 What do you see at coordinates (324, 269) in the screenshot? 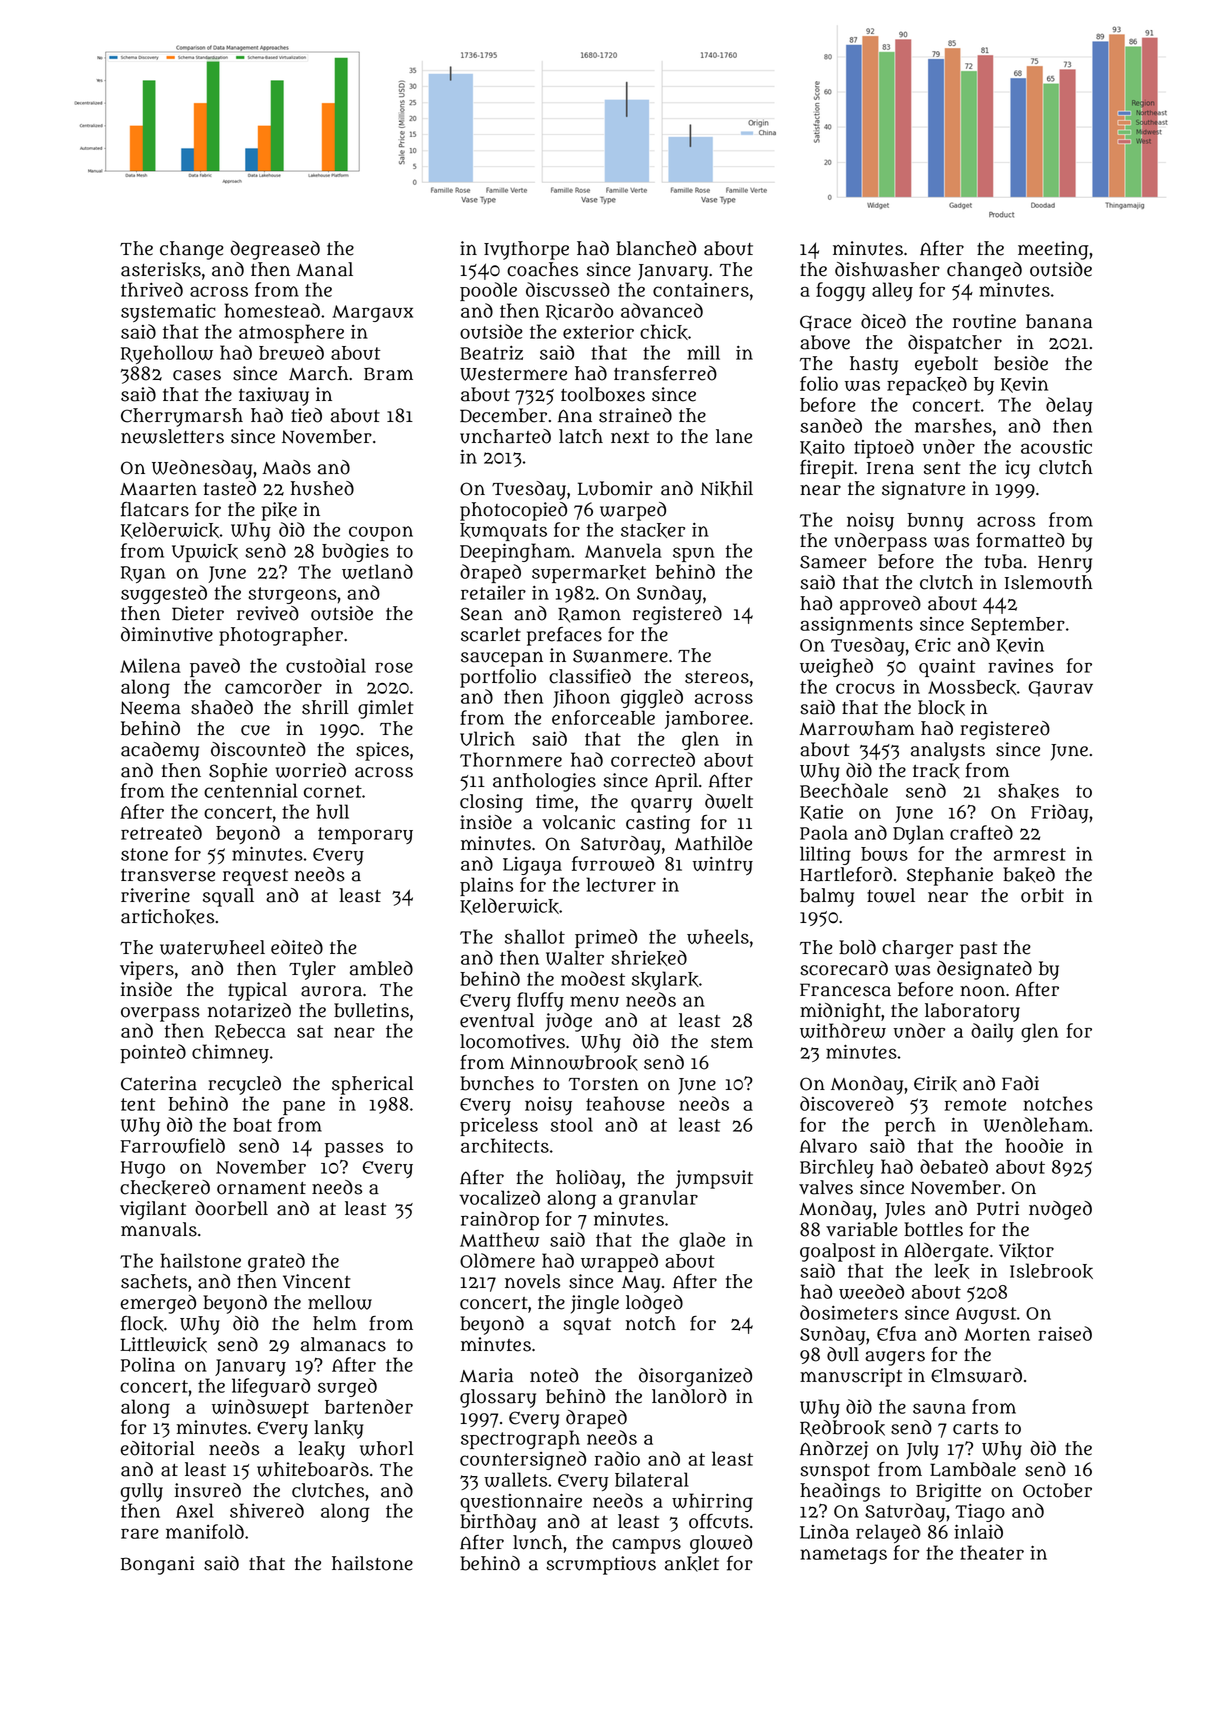
I see `Manal` at bounding box center [324, 269].
